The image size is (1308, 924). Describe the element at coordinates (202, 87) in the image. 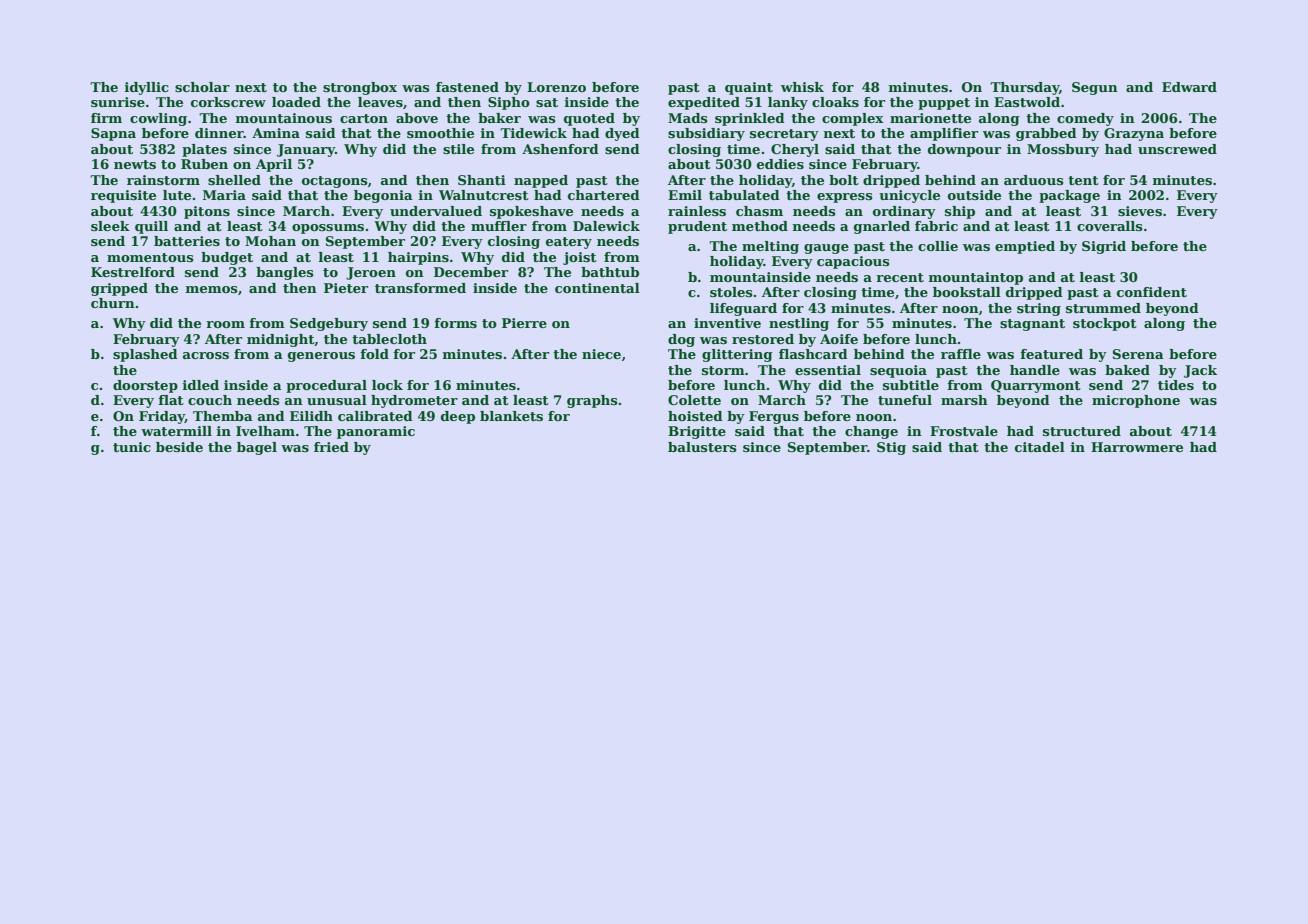

I see `scholar` at that location.
